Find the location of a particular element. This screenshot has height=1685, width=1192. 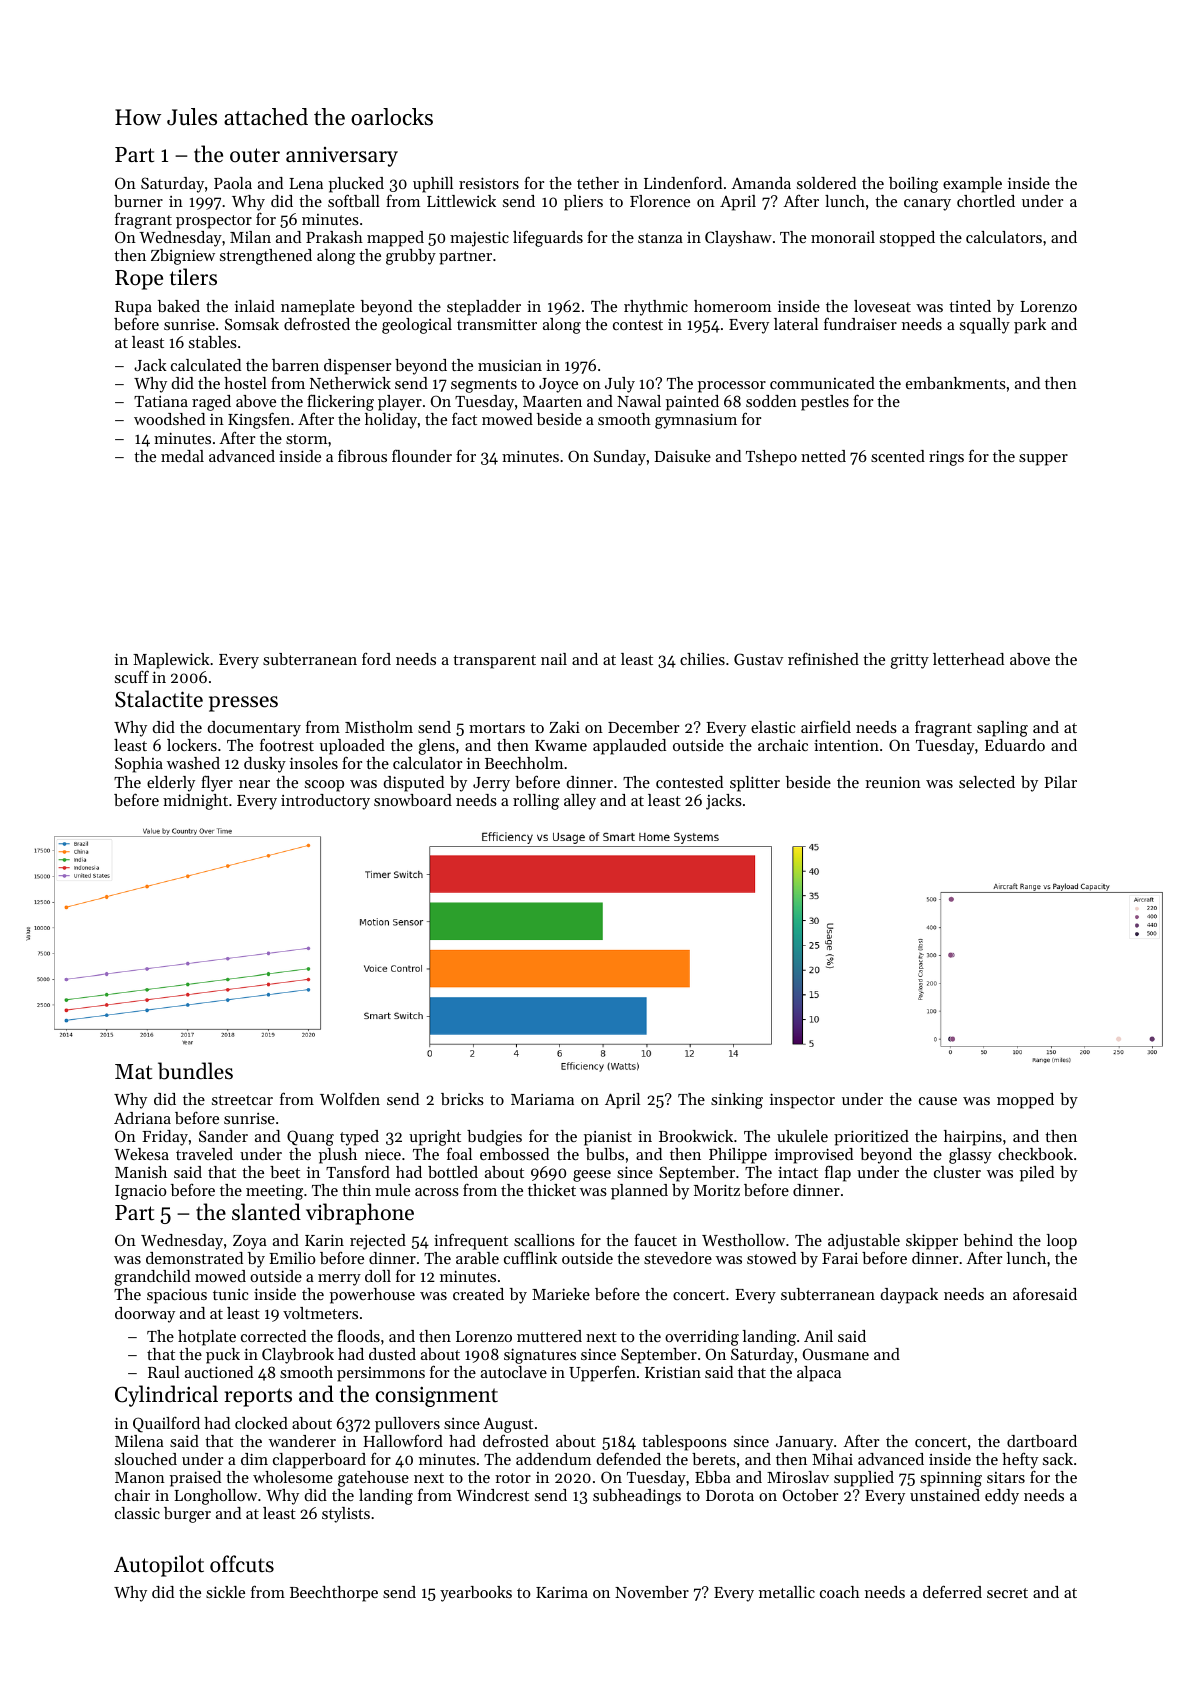

selected is located at coordinates (987, 782).
